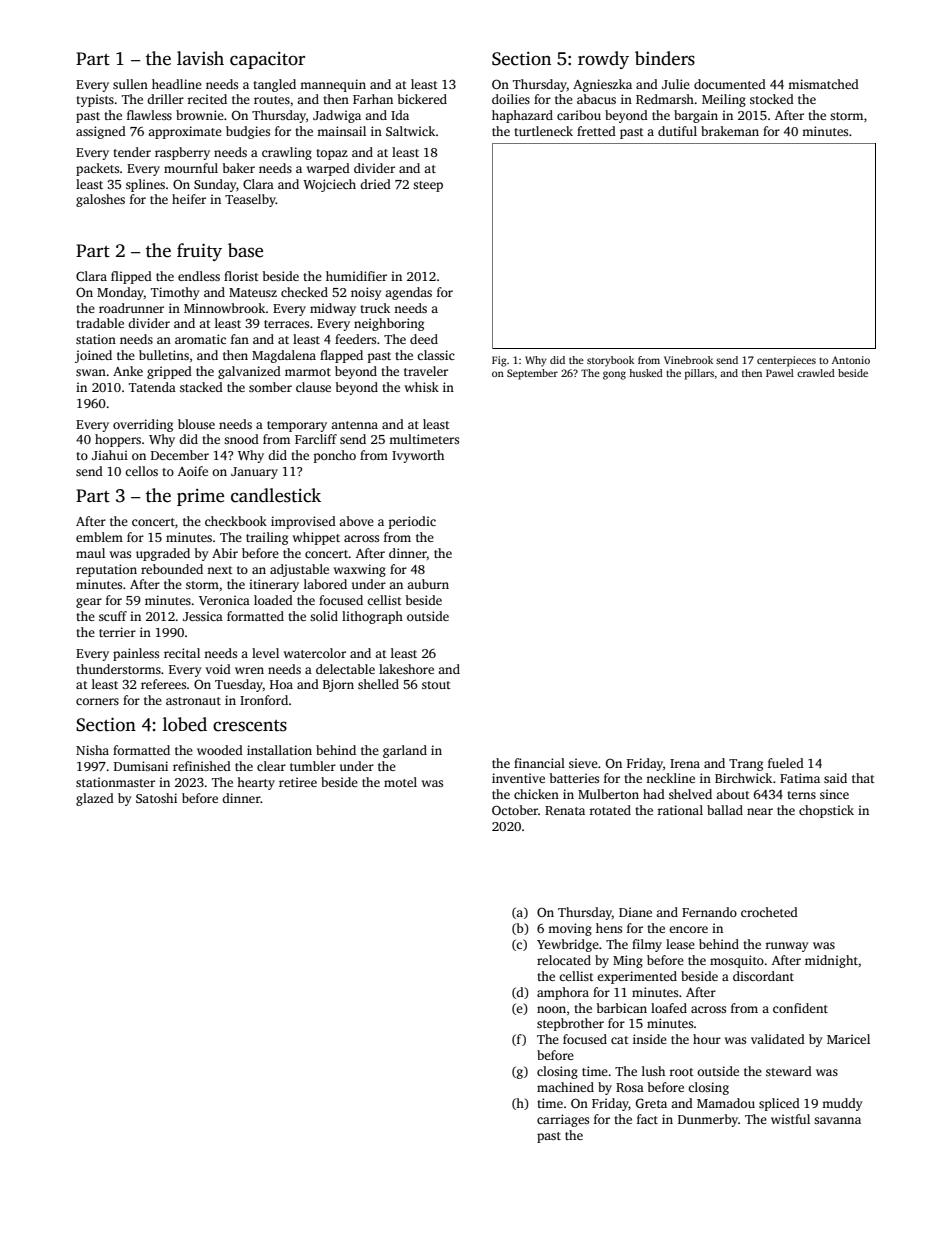 The image size is (952, 1233). What do you see at coordinates (665, 58) in the screenshot?
I see `binders` at bounding box center [665, 58].
